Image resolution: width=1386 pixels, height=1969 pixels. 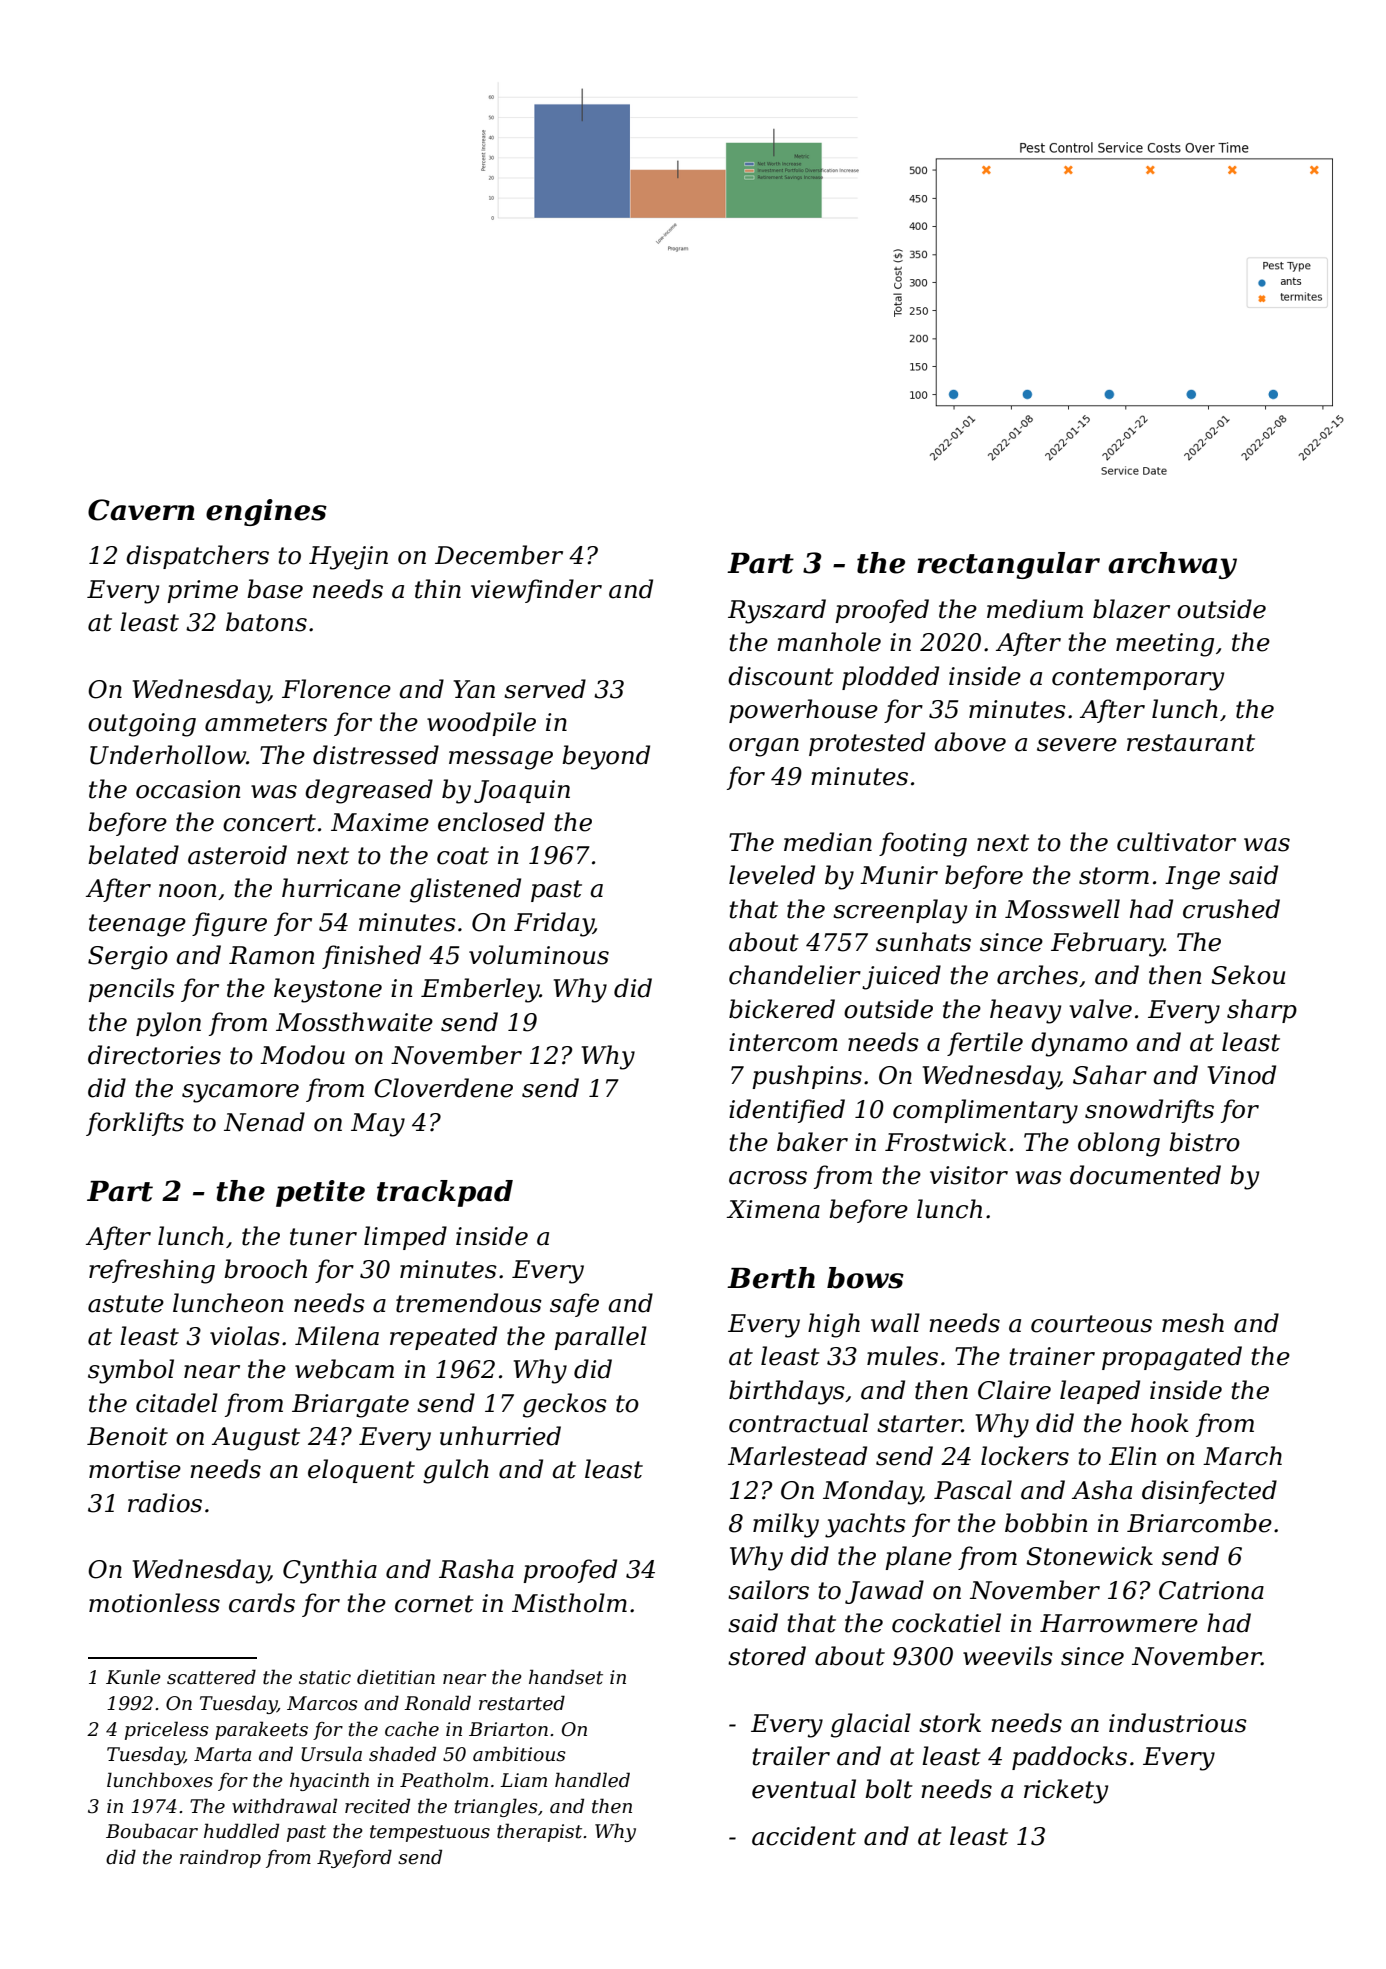 What do you see at coordinates (1052, 1356) in the page?
I see `trainer` at bounding box center [1052, 1356].
